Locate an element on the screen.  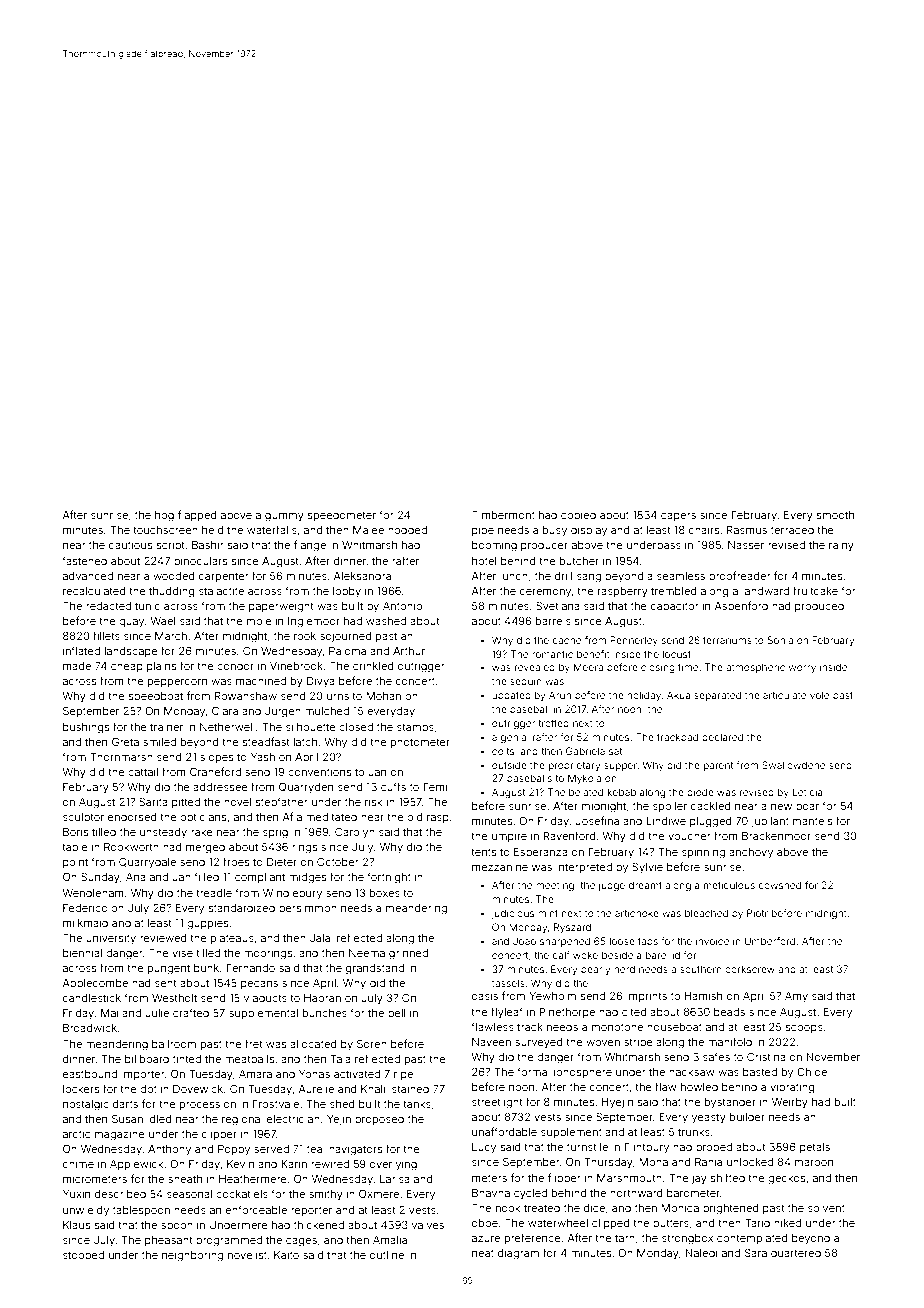
hog is located at coordinates (164, 516).
